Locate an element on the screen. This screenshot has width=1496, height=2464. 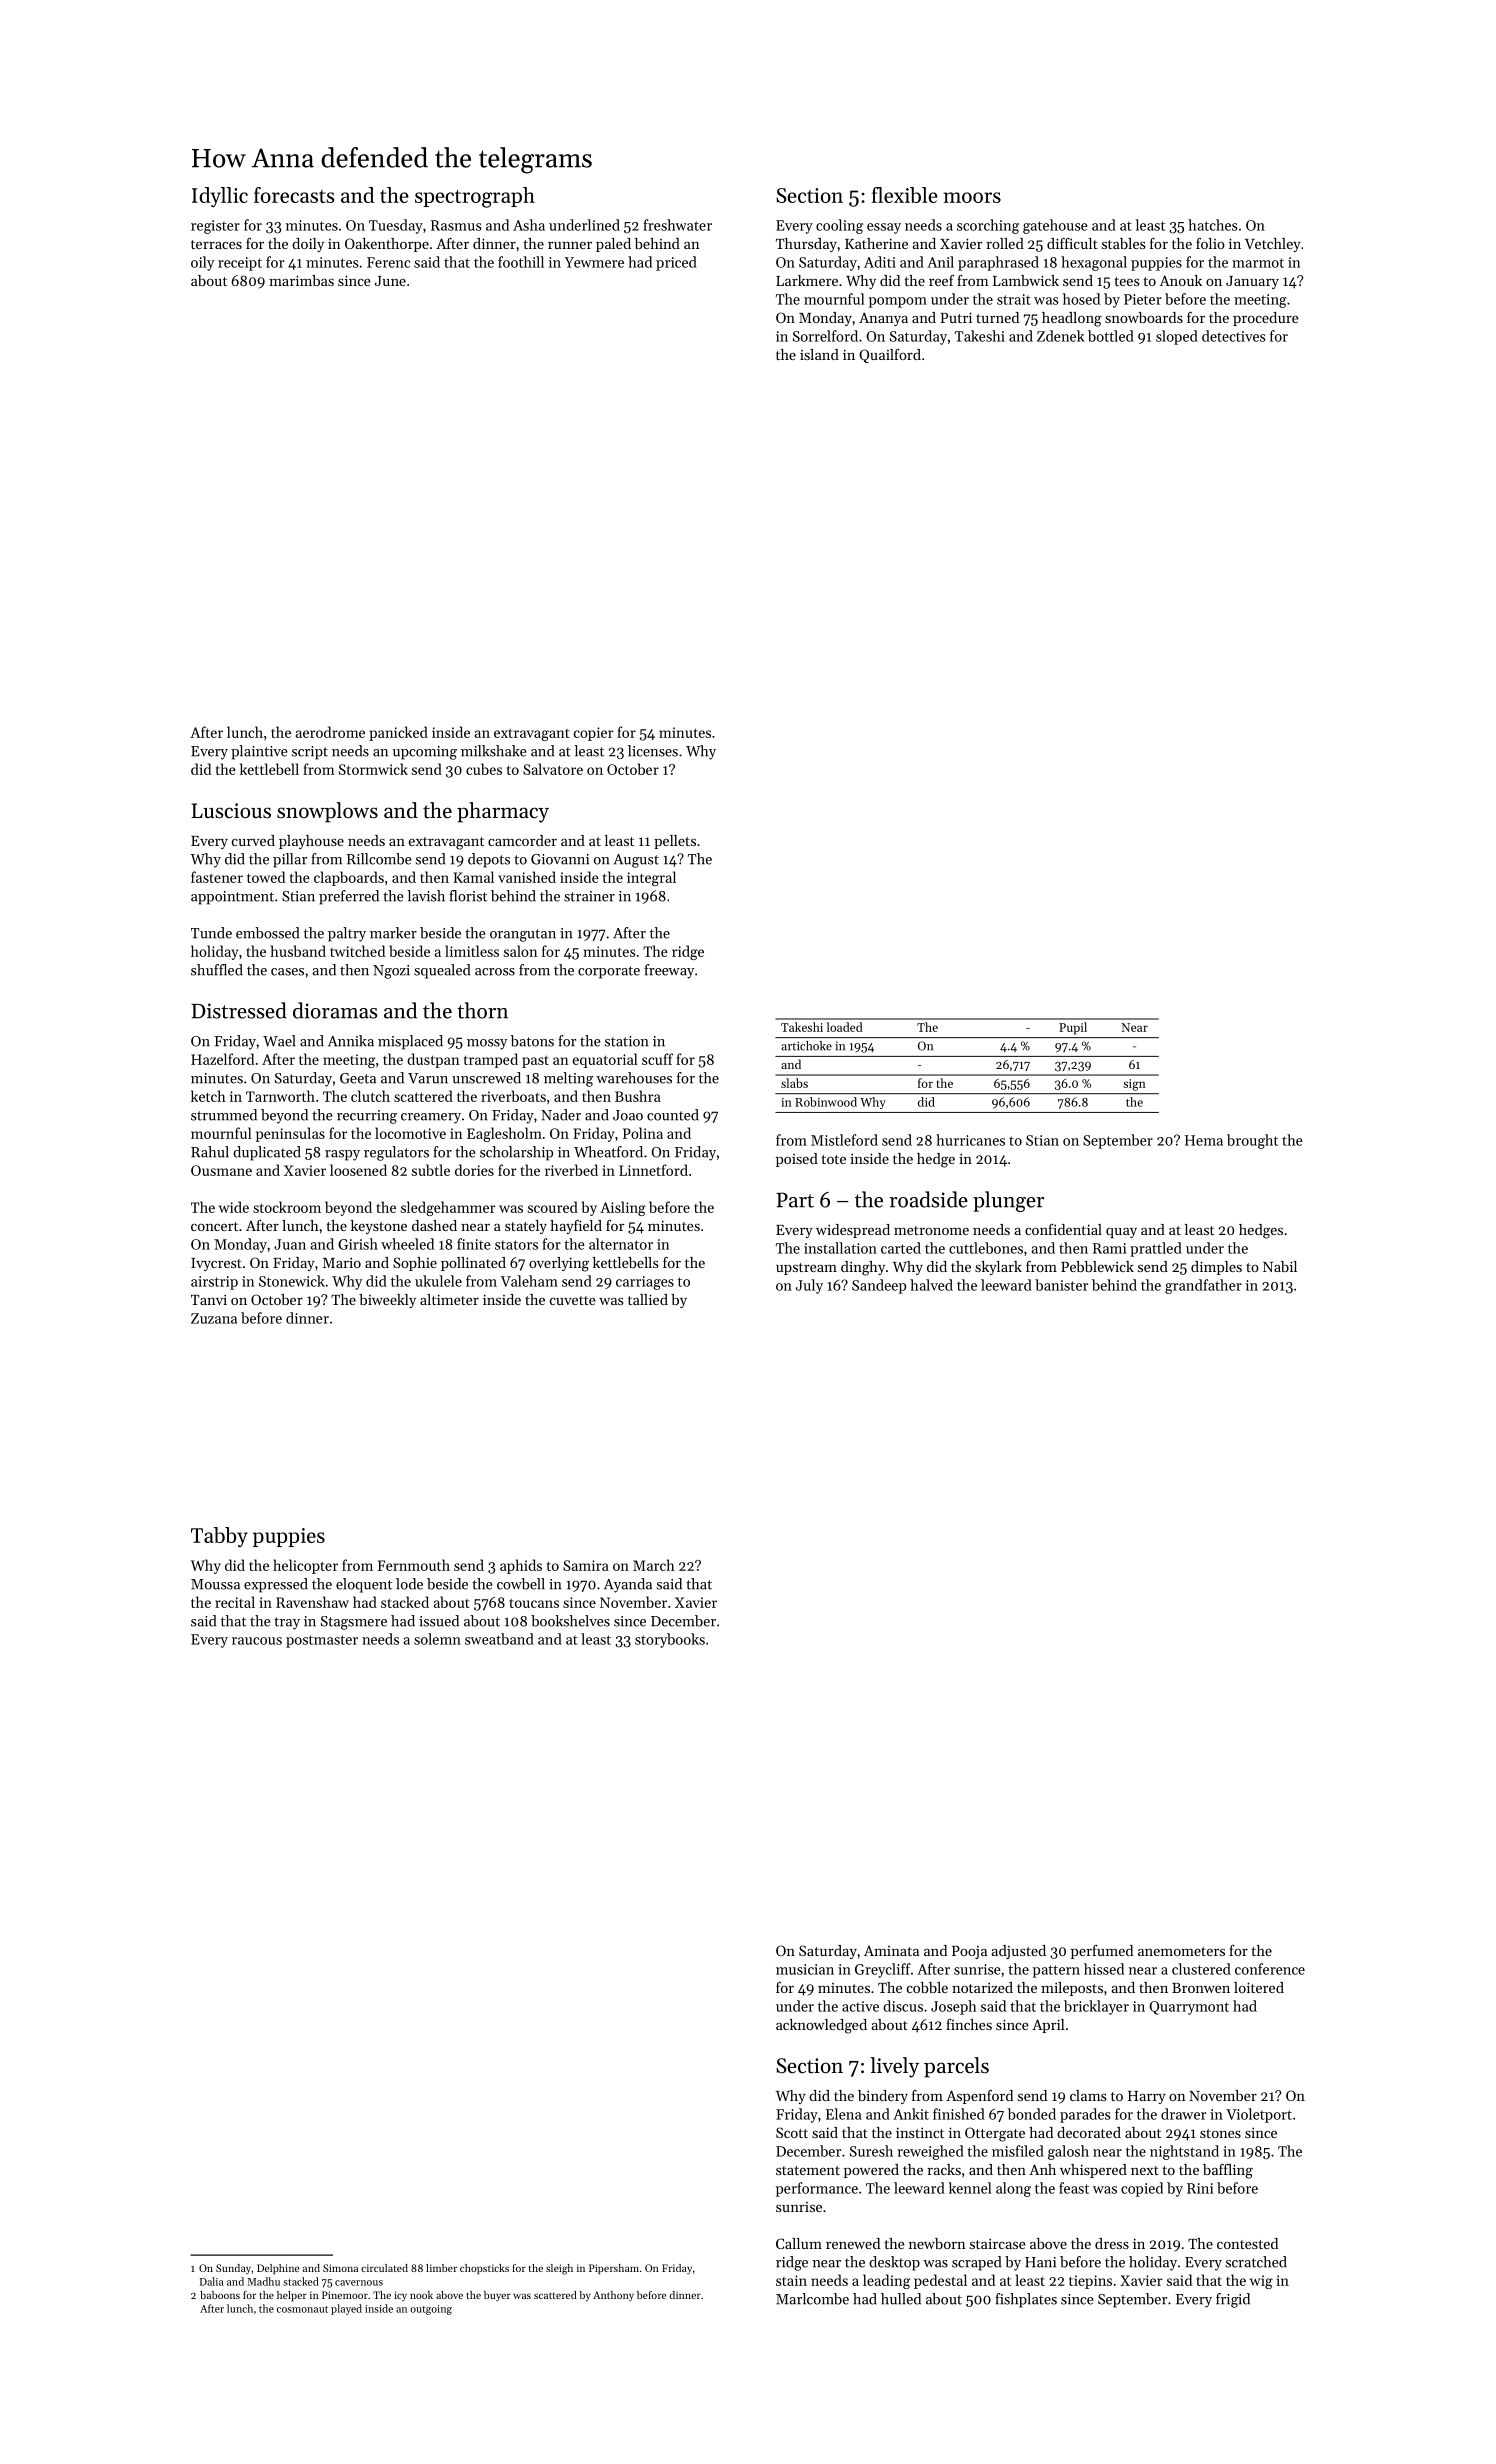
Vetchley is located at coordinates (1273, 245).
